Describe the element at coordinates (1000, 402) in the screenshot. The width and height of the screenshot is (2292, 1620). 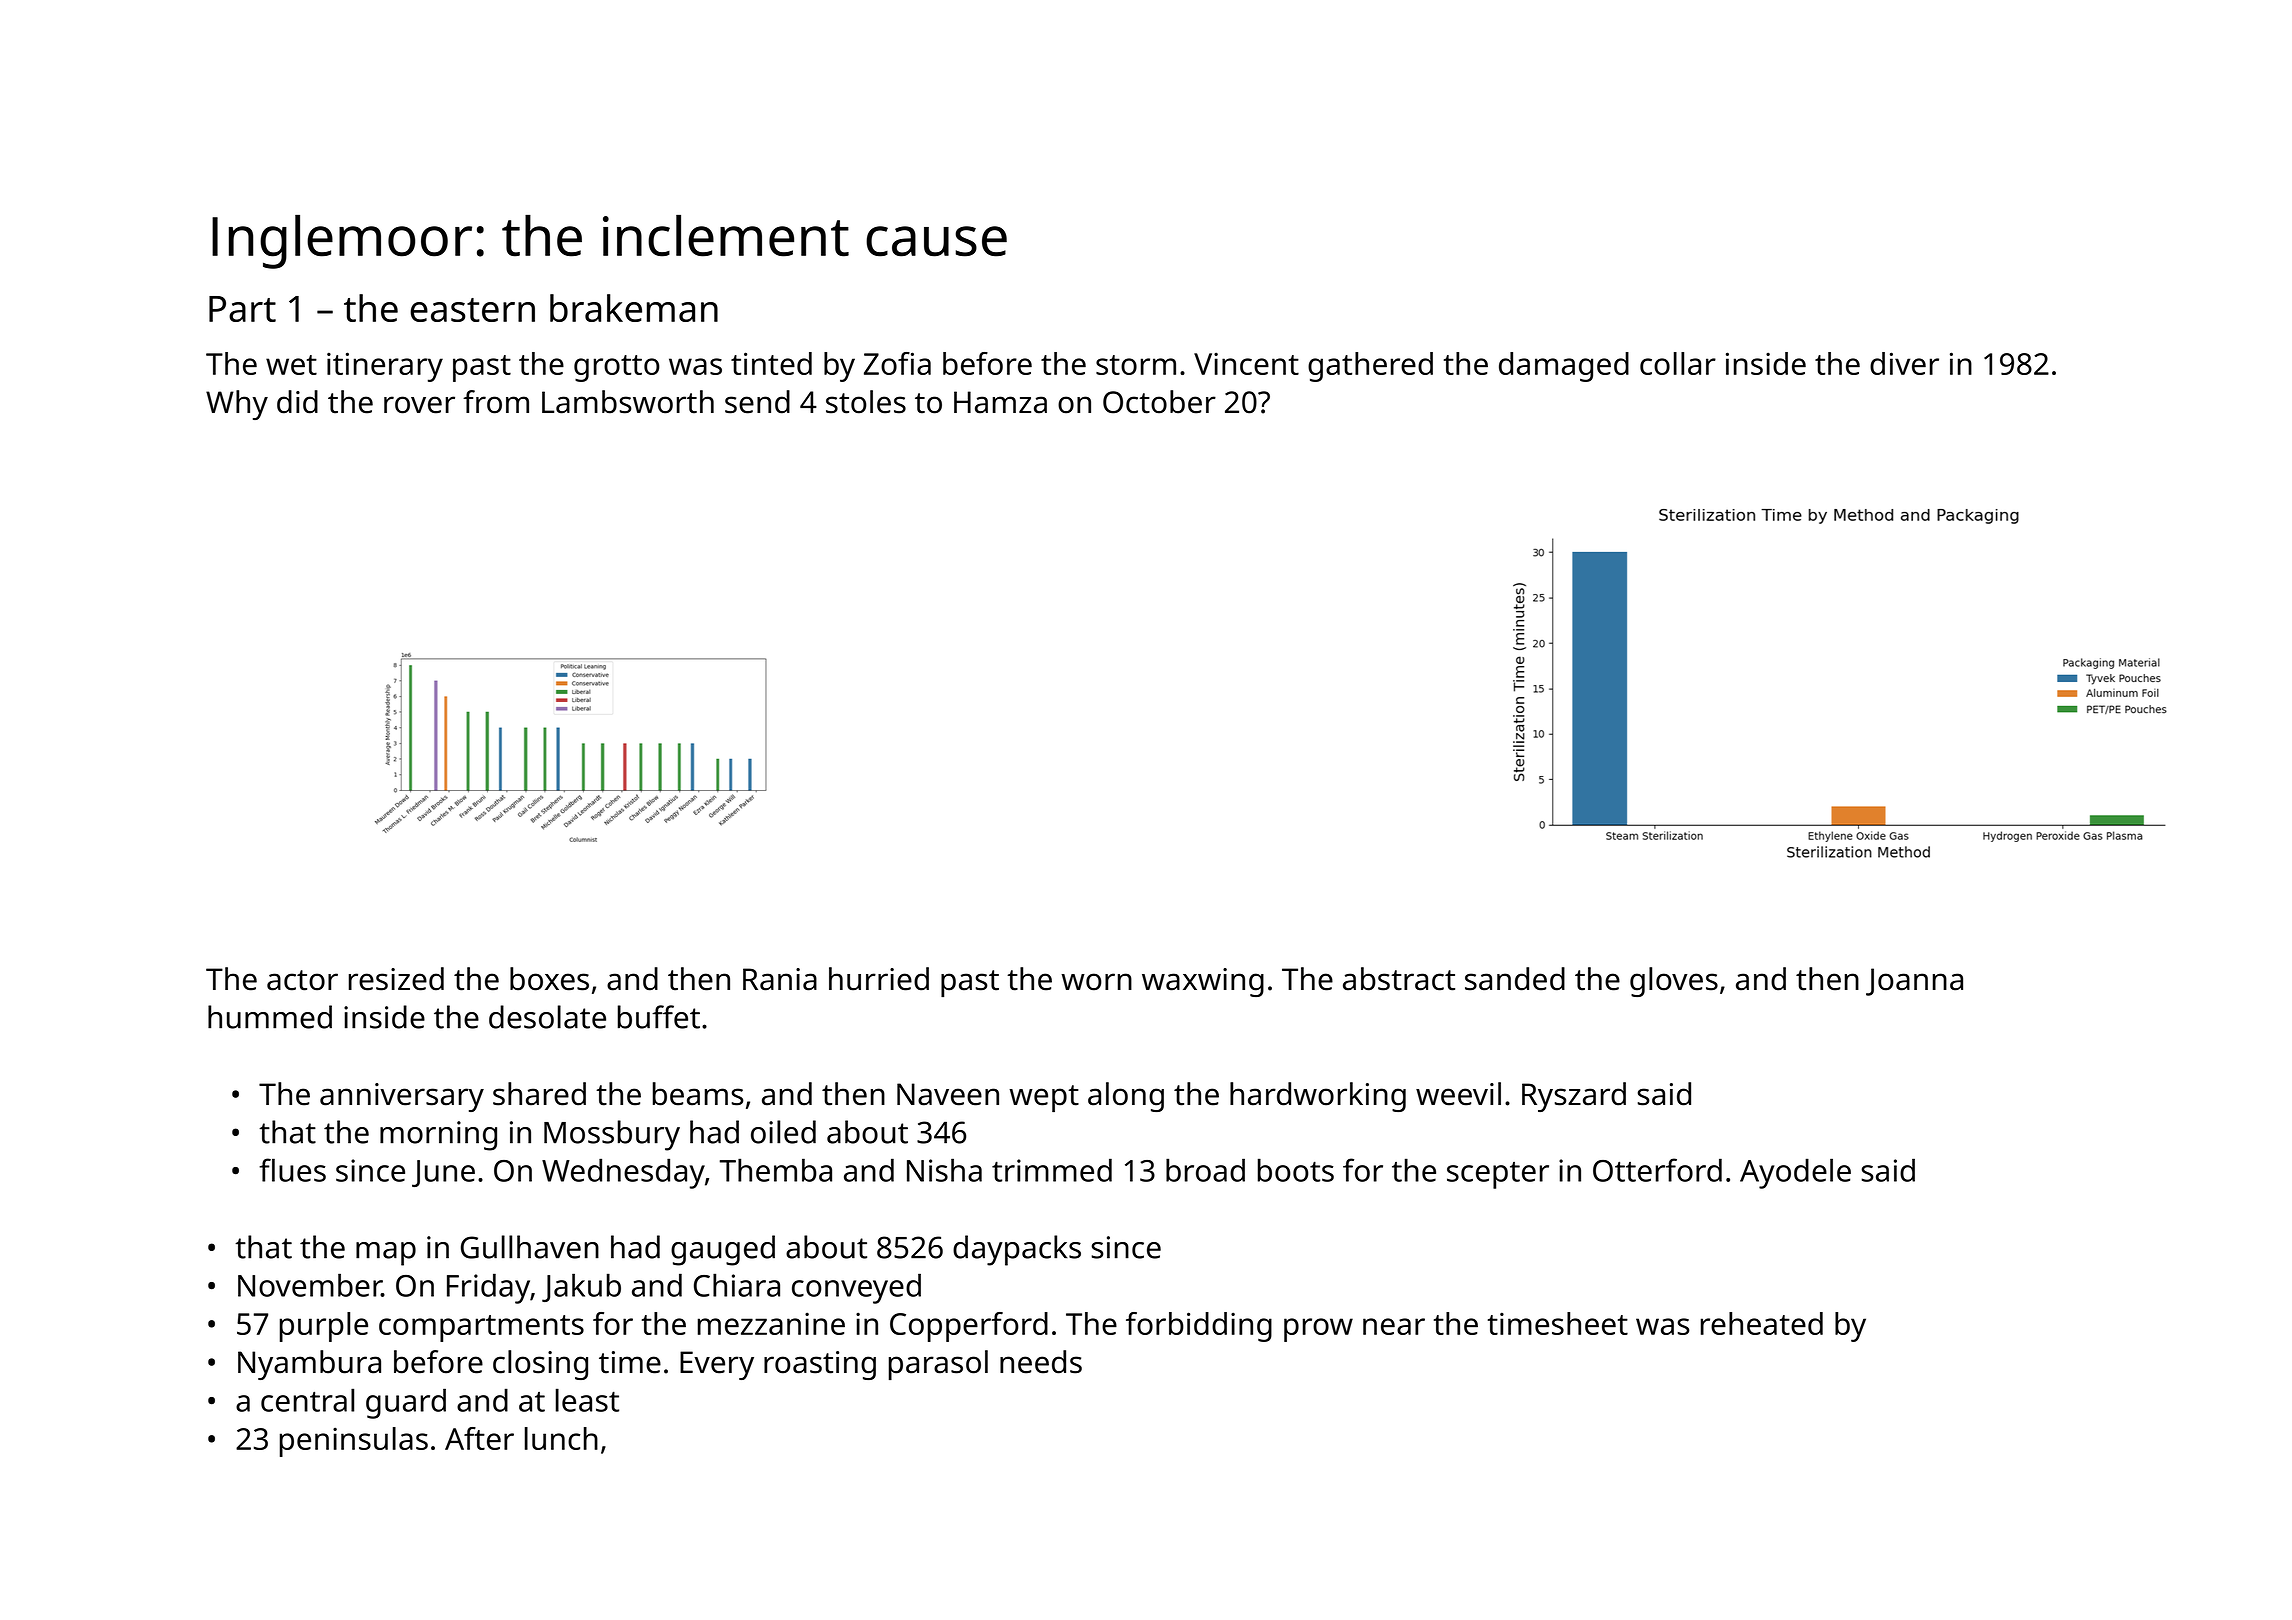
I see `Hamza` at that location.
